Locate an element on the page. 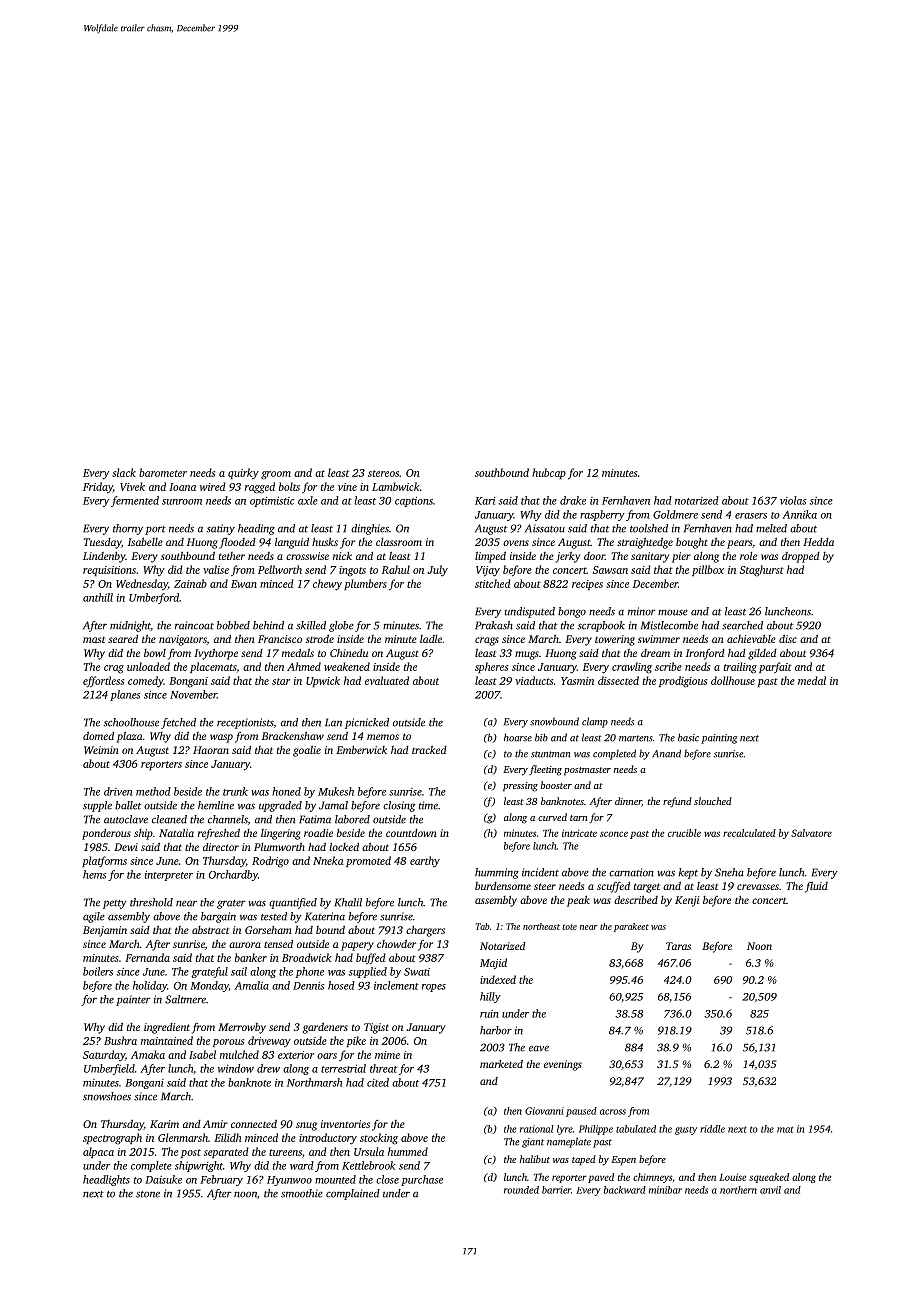  sconce is located at coordinates (614, 834).
